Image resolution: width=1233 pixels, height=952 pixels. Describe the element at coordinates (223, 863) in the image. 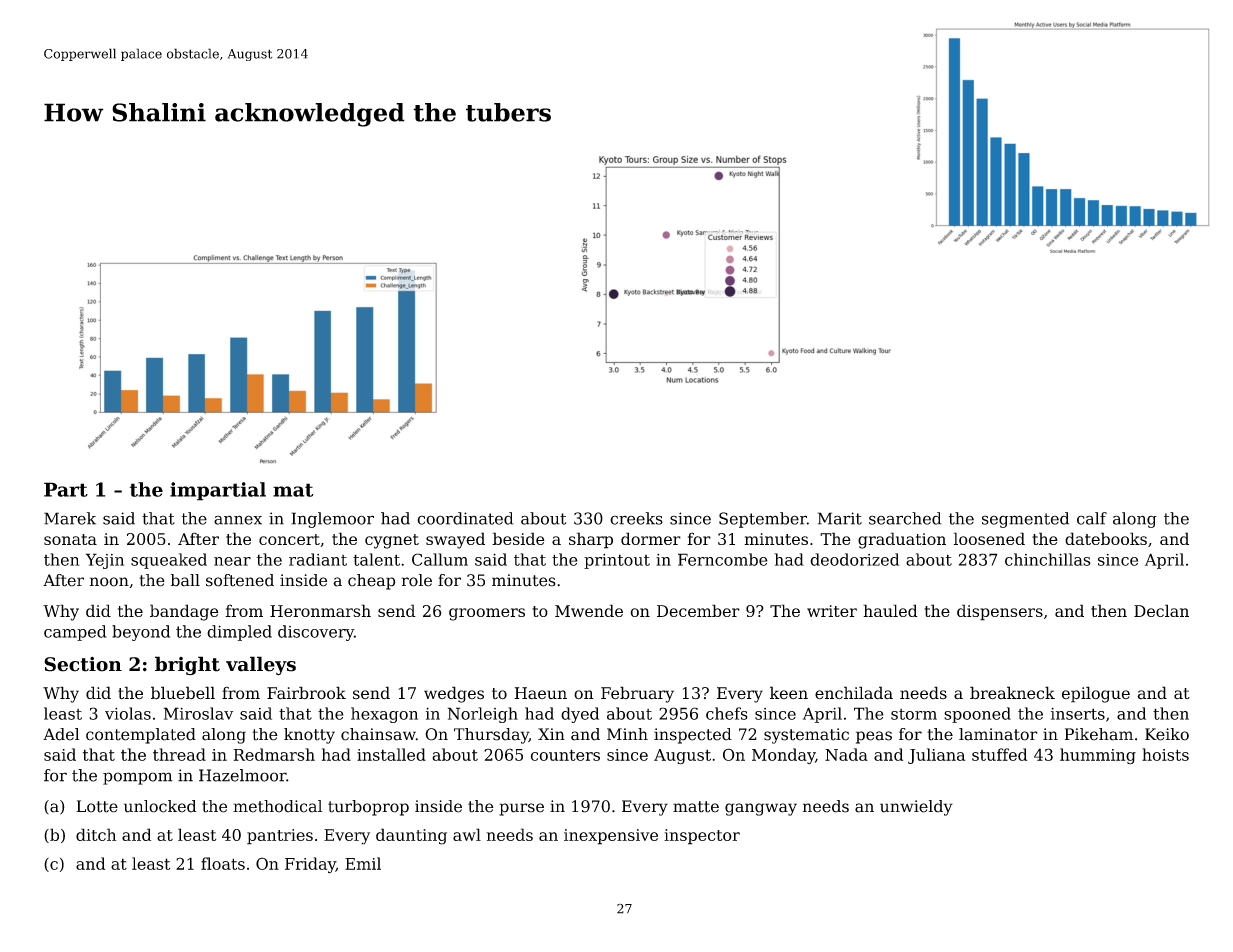

I see `floats` at that location.
